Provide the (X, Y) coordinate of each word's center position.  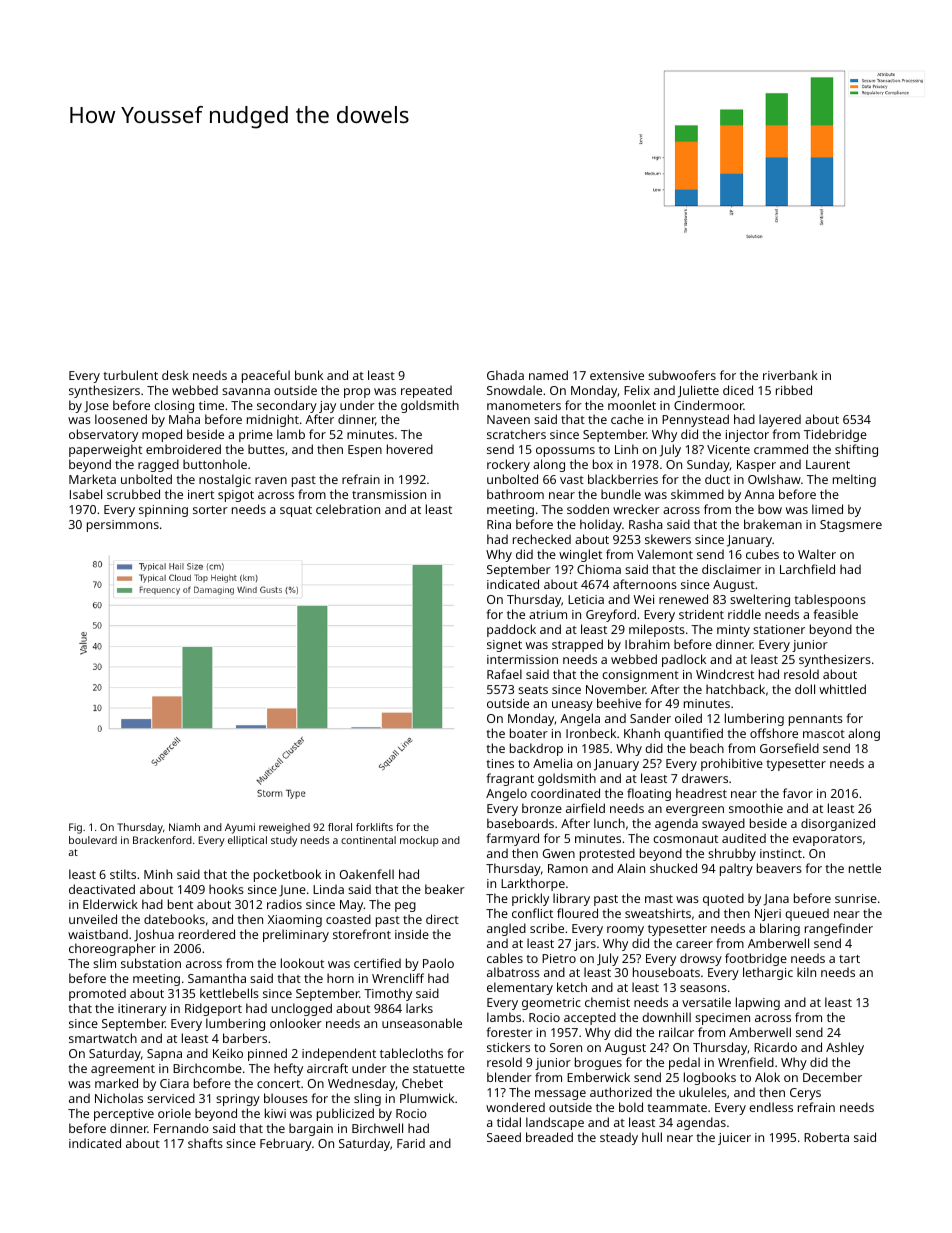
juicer (734, 1139)
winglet (580, 555)
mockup (419, 841)
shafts (205, 1143)
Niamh (184, 827)
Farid (411, 1143)
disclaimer (731, 569)
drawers (705, 778)
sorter (210, 510)
